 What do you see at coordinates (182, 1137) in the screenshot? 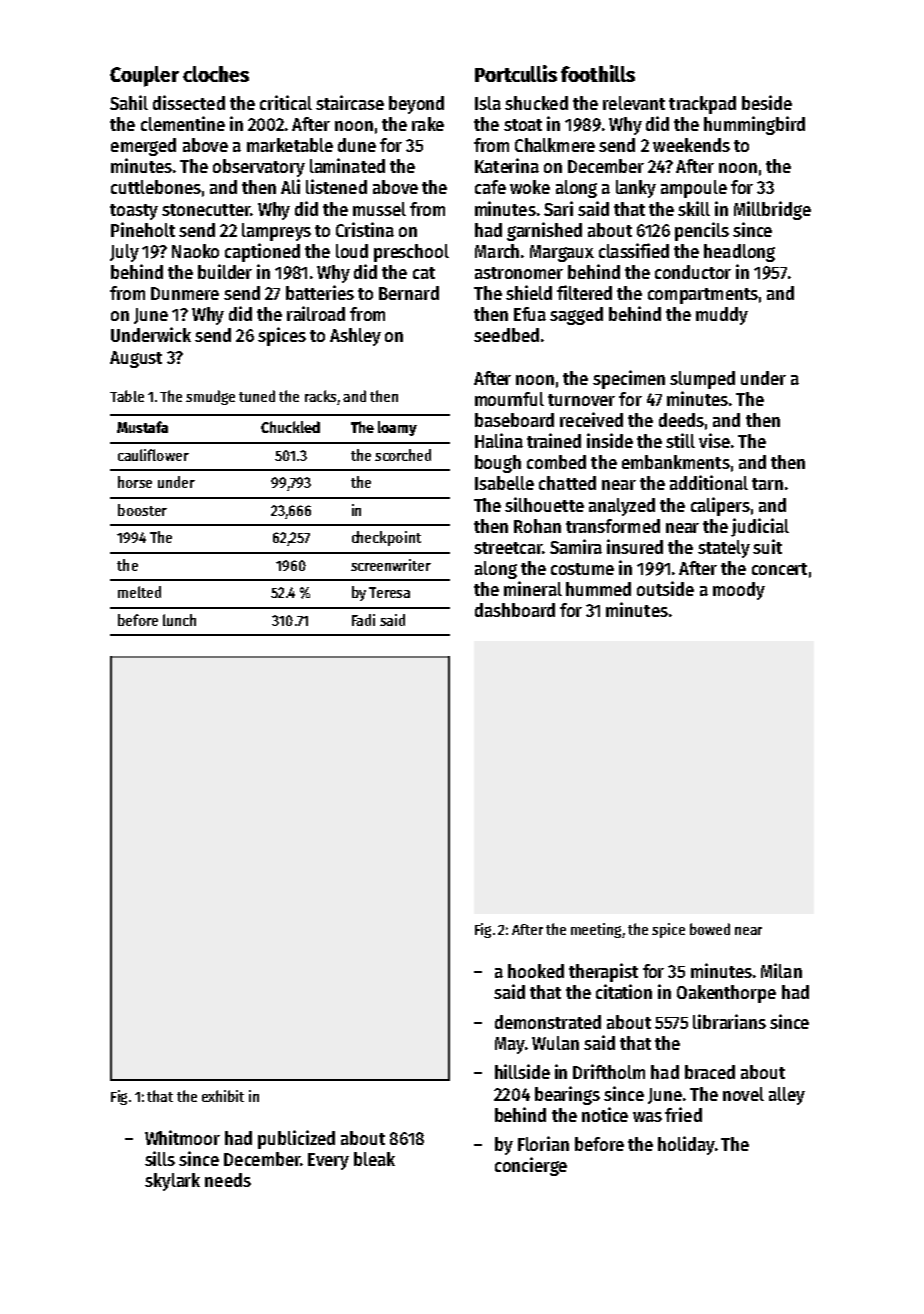
I see `Whitmoor` at bounding box center [182, 1137].
